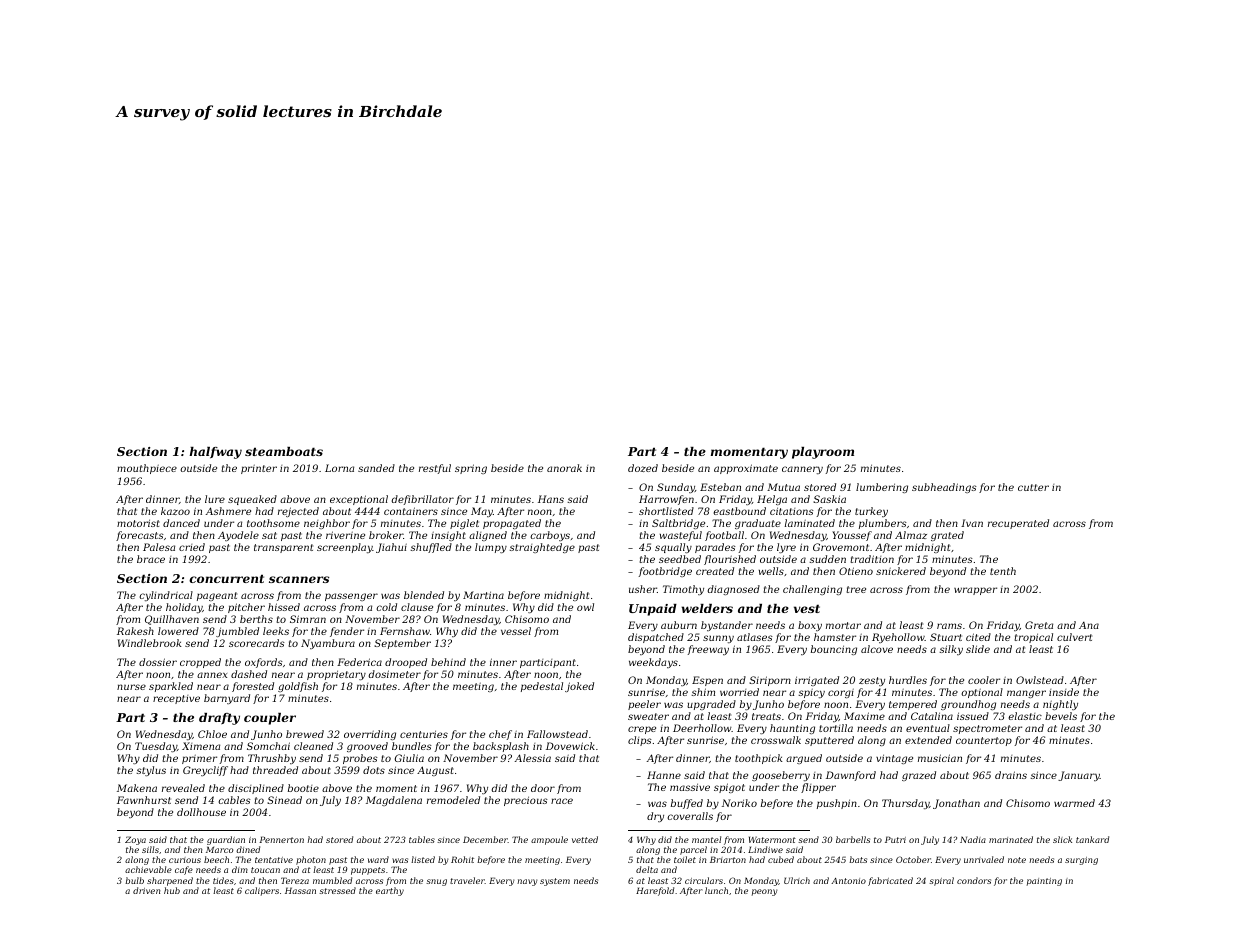 The width and height of the screenshot is (1233, 952). What do you see at coordinates (940, 758) in the screenshot?
I see `musician` at bounding box center [940, 758].
